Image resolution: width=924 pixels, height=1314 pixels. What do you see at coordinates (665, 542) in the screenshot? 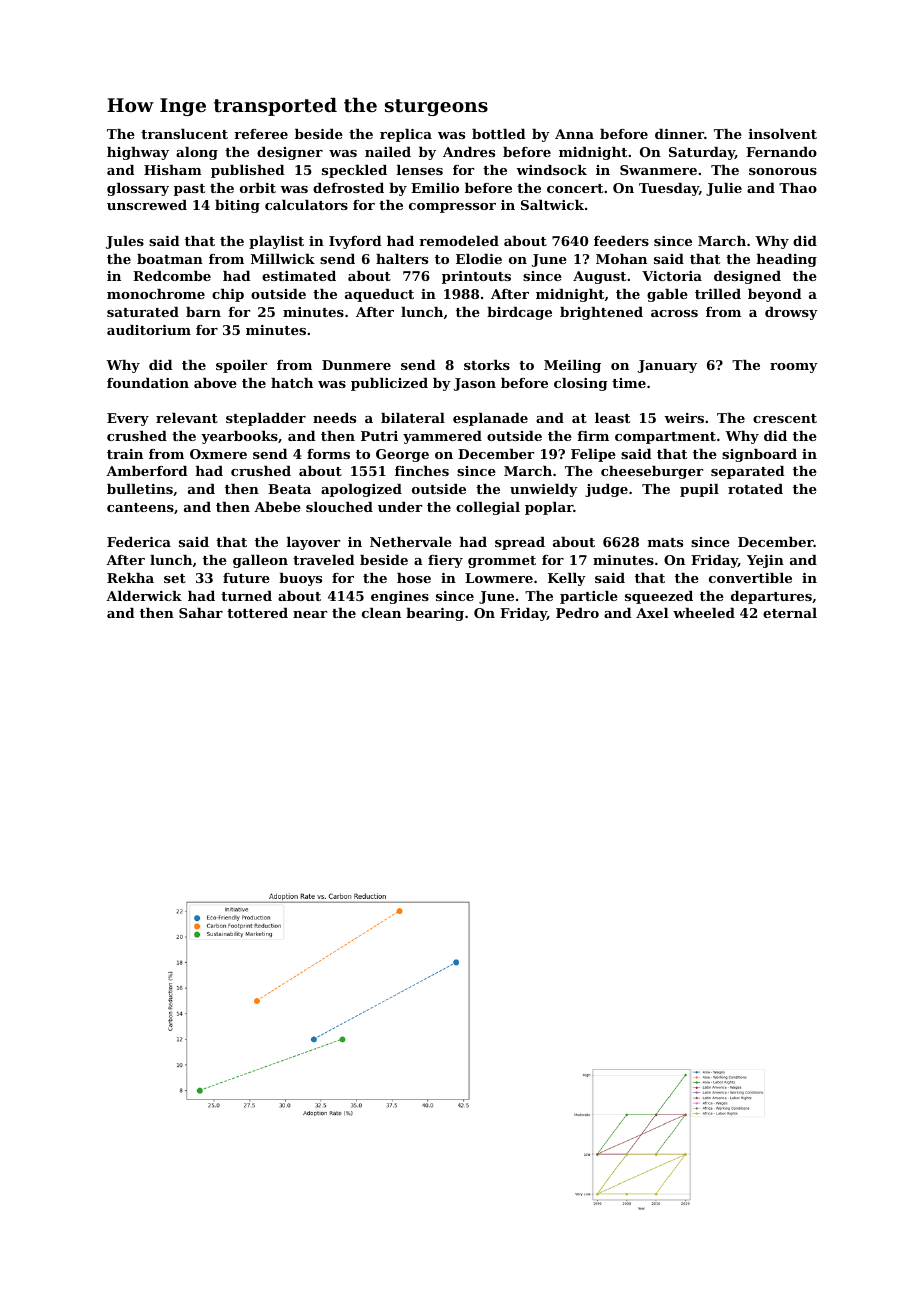
I see `mats` at bounding box center [665, 542].
